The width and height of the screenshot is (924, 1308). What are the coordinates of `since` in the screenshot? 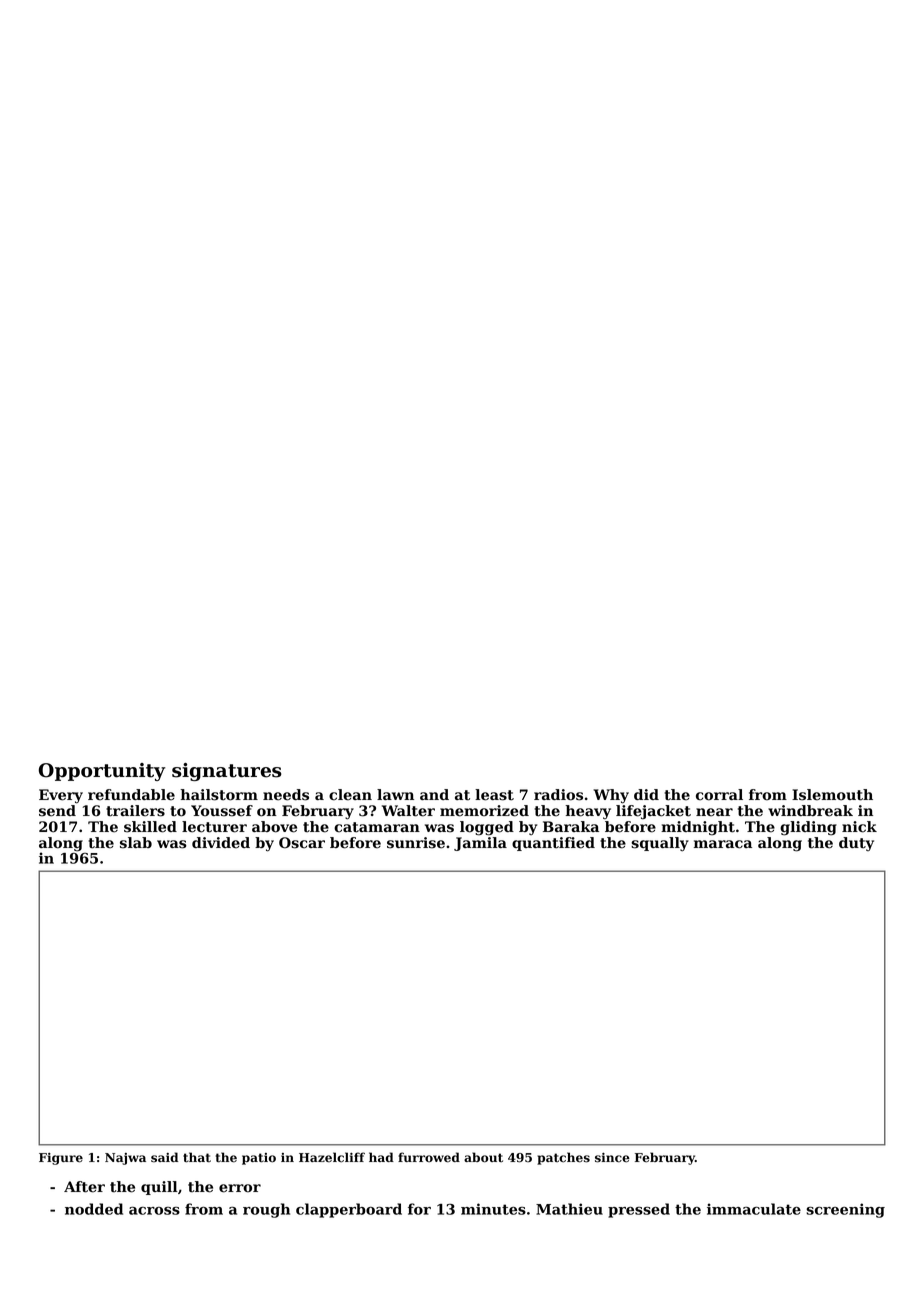 It's located at (612, 1158).
